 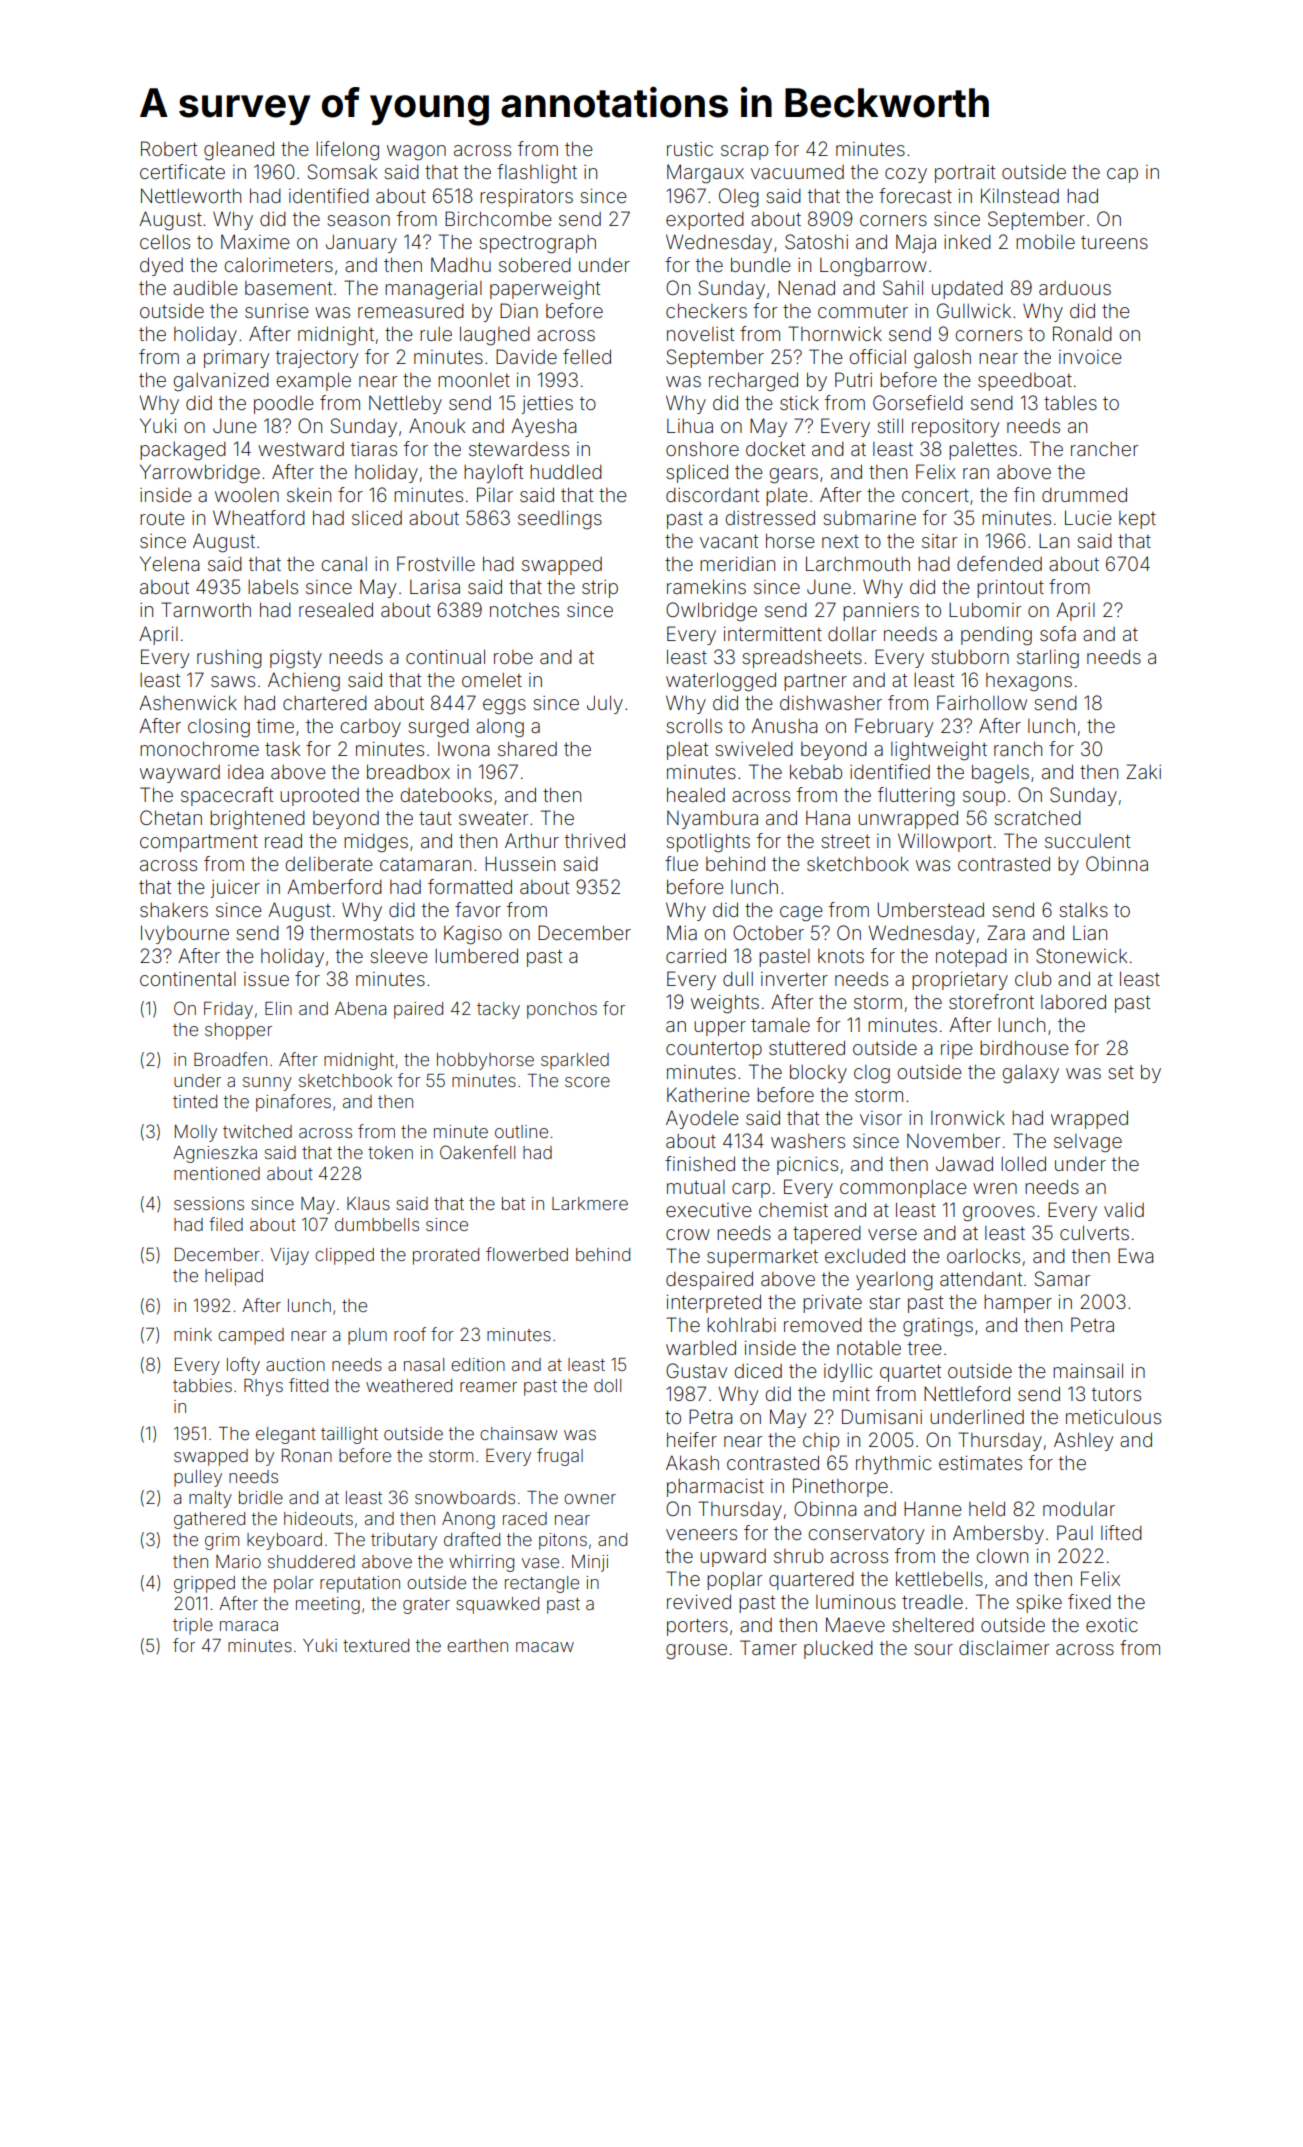 I want to click on portrait, so click(x=965, y=174).
